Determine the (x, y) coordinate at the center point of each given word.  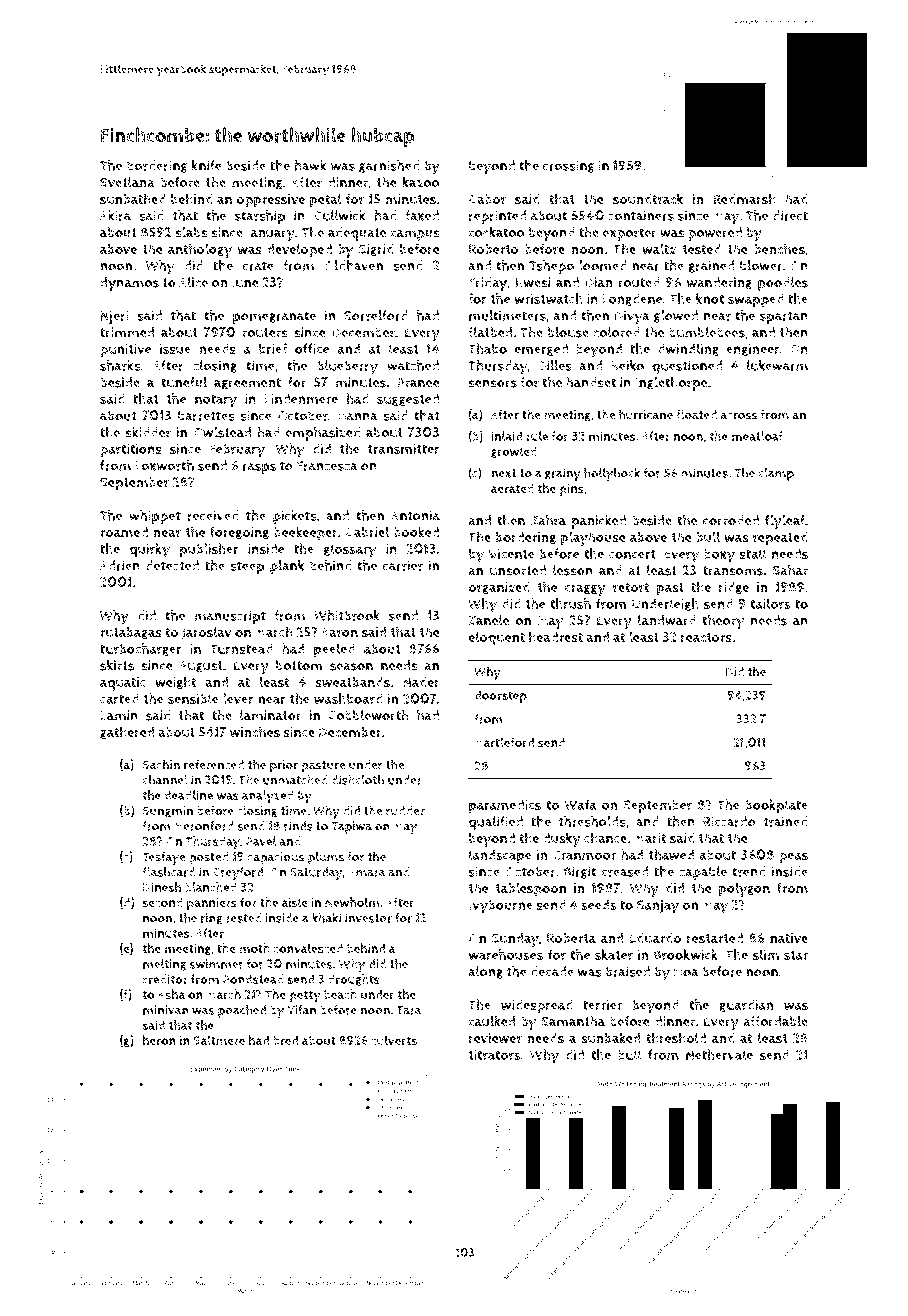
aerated (512, 488)
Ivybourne (501, 907)
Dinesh (162, 887)
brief (273, 348)
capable (703, 873)
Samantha (573, 1021)
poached (242, 1011)
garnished (389, 166)
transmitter (404, 448)
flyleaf (785, 522)
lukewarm (777, 365)
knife (207, 165)
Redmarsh (744, 199)
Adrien (120, 565)
